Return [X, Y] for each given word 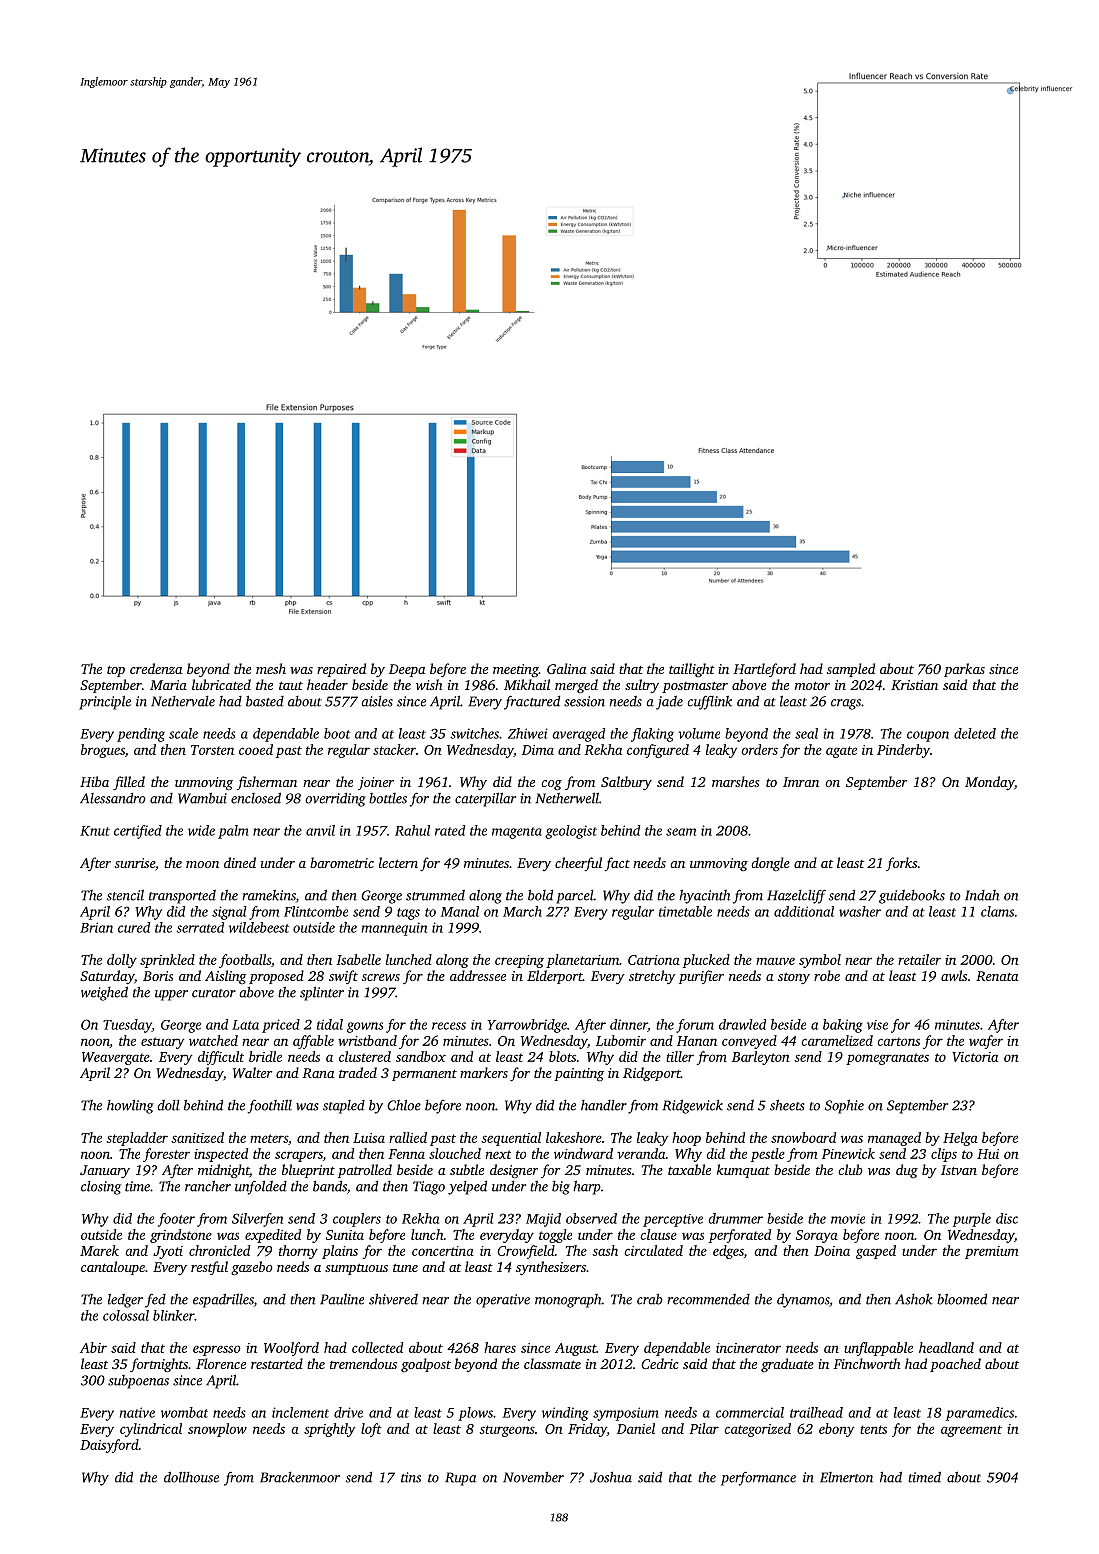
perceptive [673, 1220]
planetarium [582, 961]
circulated [654, 1250]
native [137, 1412]
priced [281, 1026]
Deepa [407, 670]
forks [901, 864]
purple [972, 1220]
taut [291, 686]
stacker [394, 749]
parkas [964, 670]
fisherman [266, 783]
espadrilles [223, 1300]
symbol [820, 961]
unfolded [261, 1187]
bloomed [962, 1299]
